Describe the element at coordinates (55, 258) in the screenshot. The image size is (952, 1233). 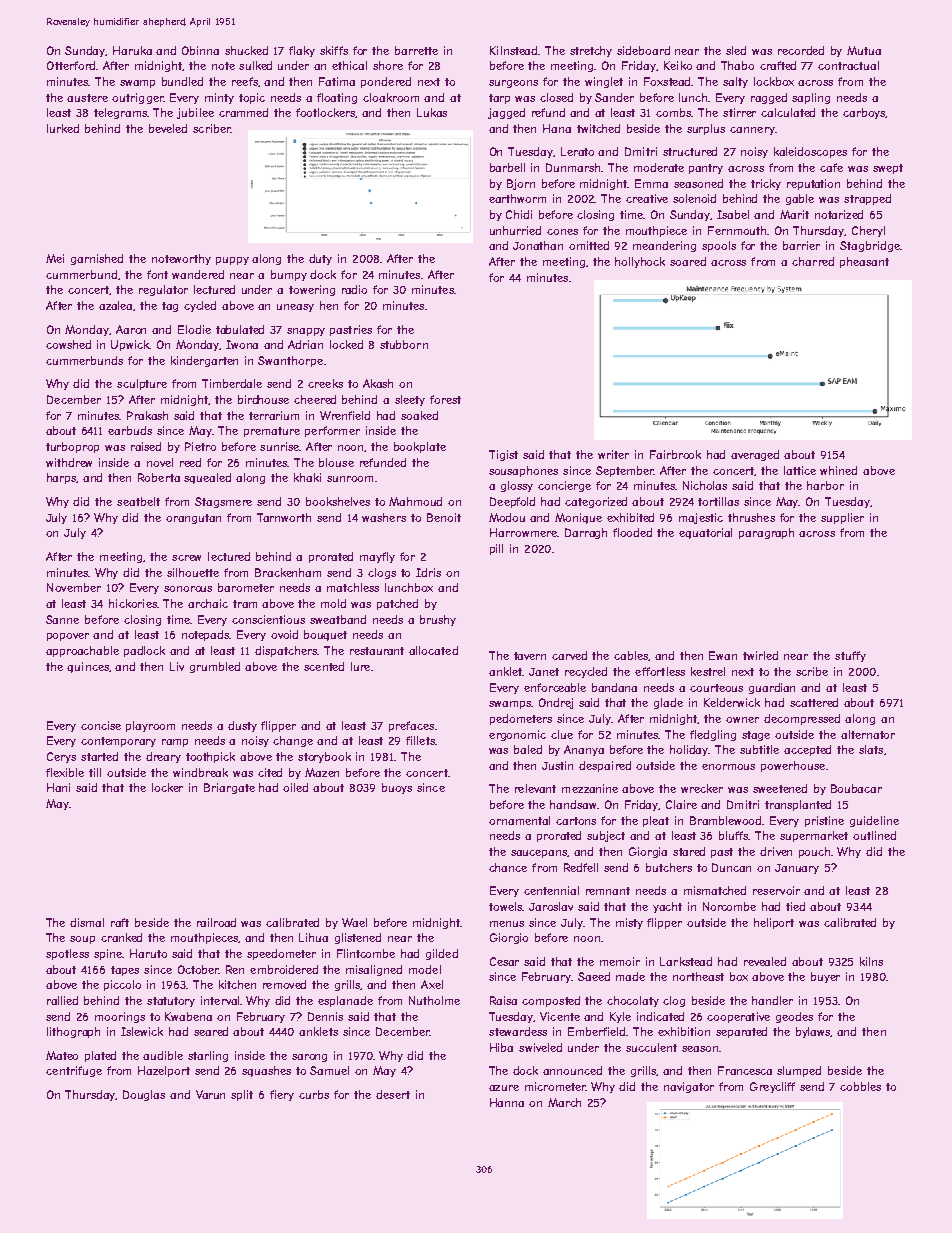
I see `Mei` at that location.
